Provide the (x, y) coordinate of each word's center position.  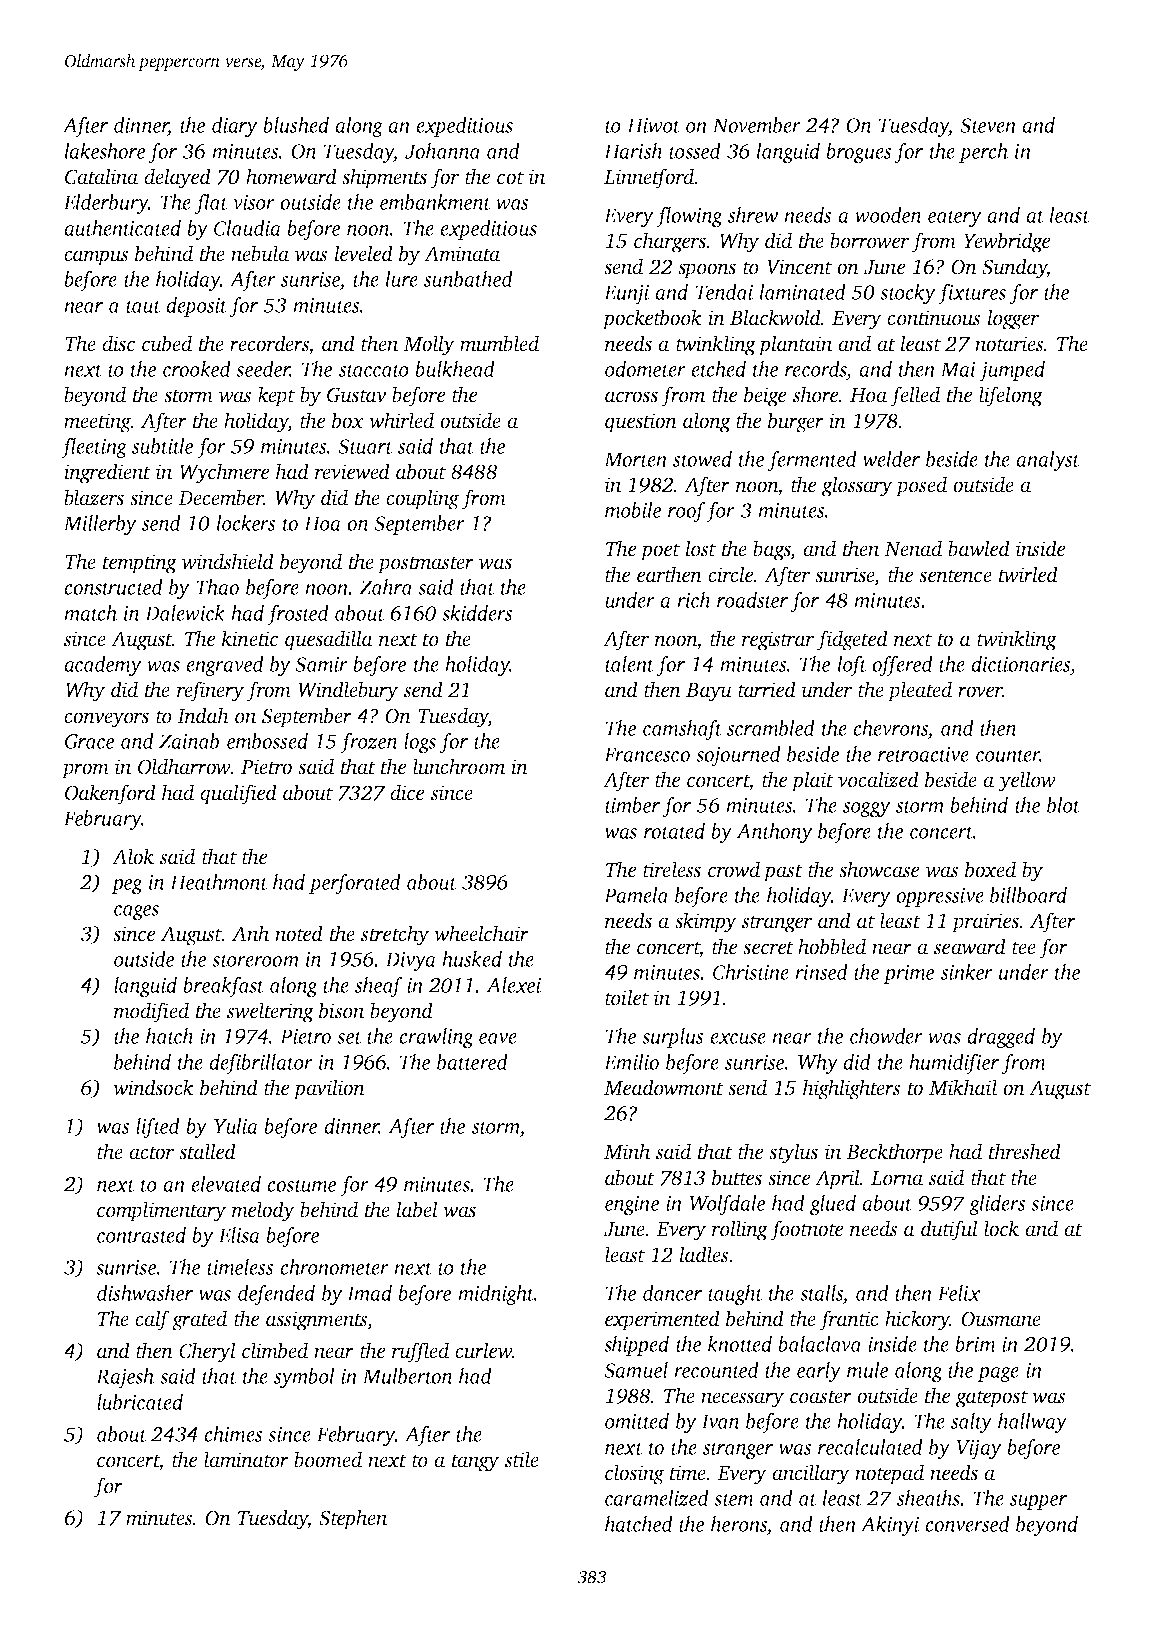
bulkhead (455, 369)
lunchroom (459, 766)
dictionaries (1020, 664)
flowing (689, 217)
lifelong (1011, 396)
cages (136, 912)
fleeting (94, 448)
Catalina (101, 176)
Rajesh (125, 1378)
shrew (753, 215)
